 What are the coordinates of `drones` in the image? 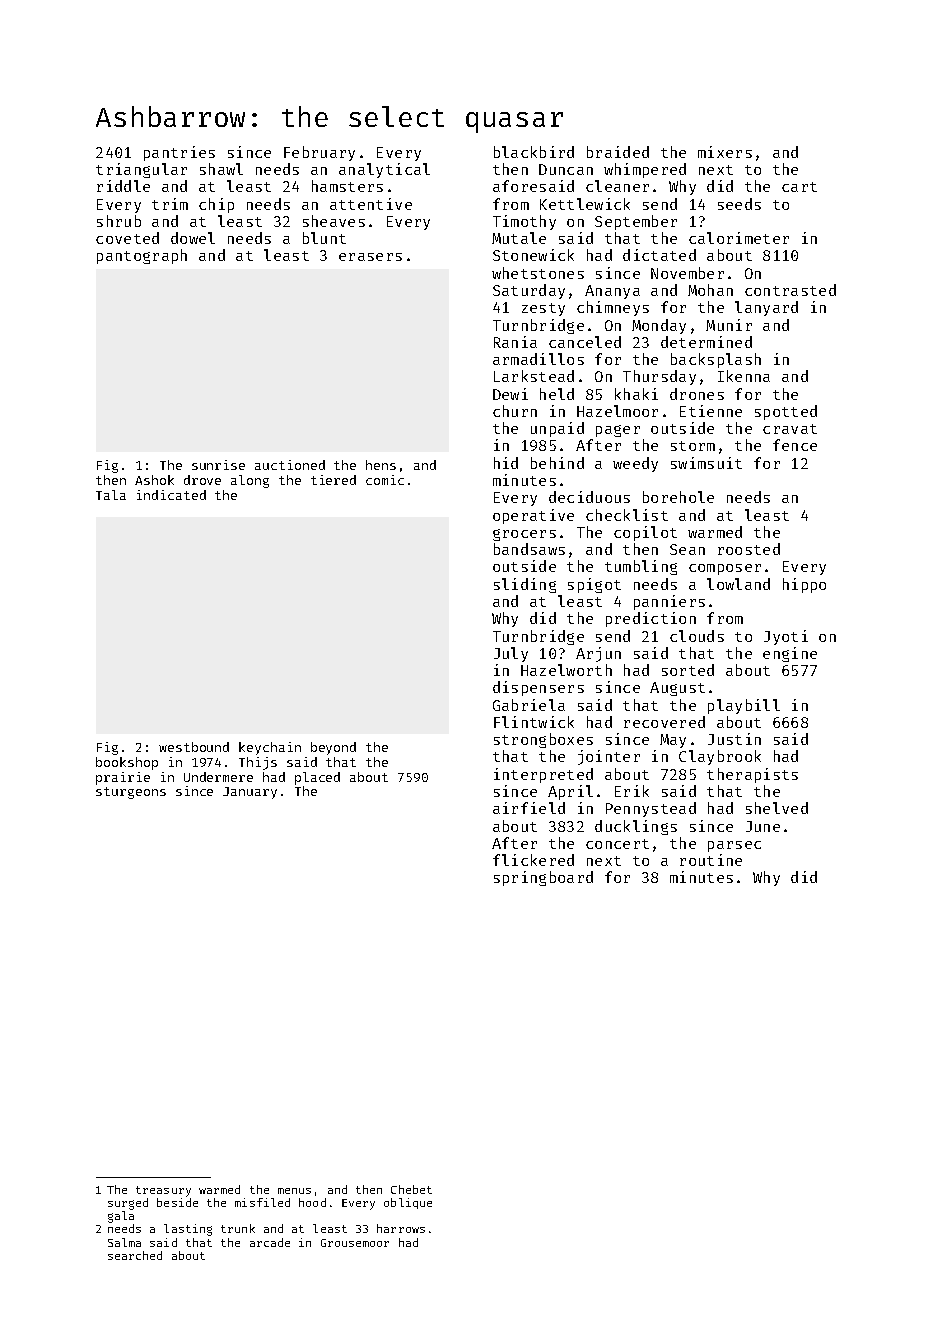 It's located at (697, 394).
